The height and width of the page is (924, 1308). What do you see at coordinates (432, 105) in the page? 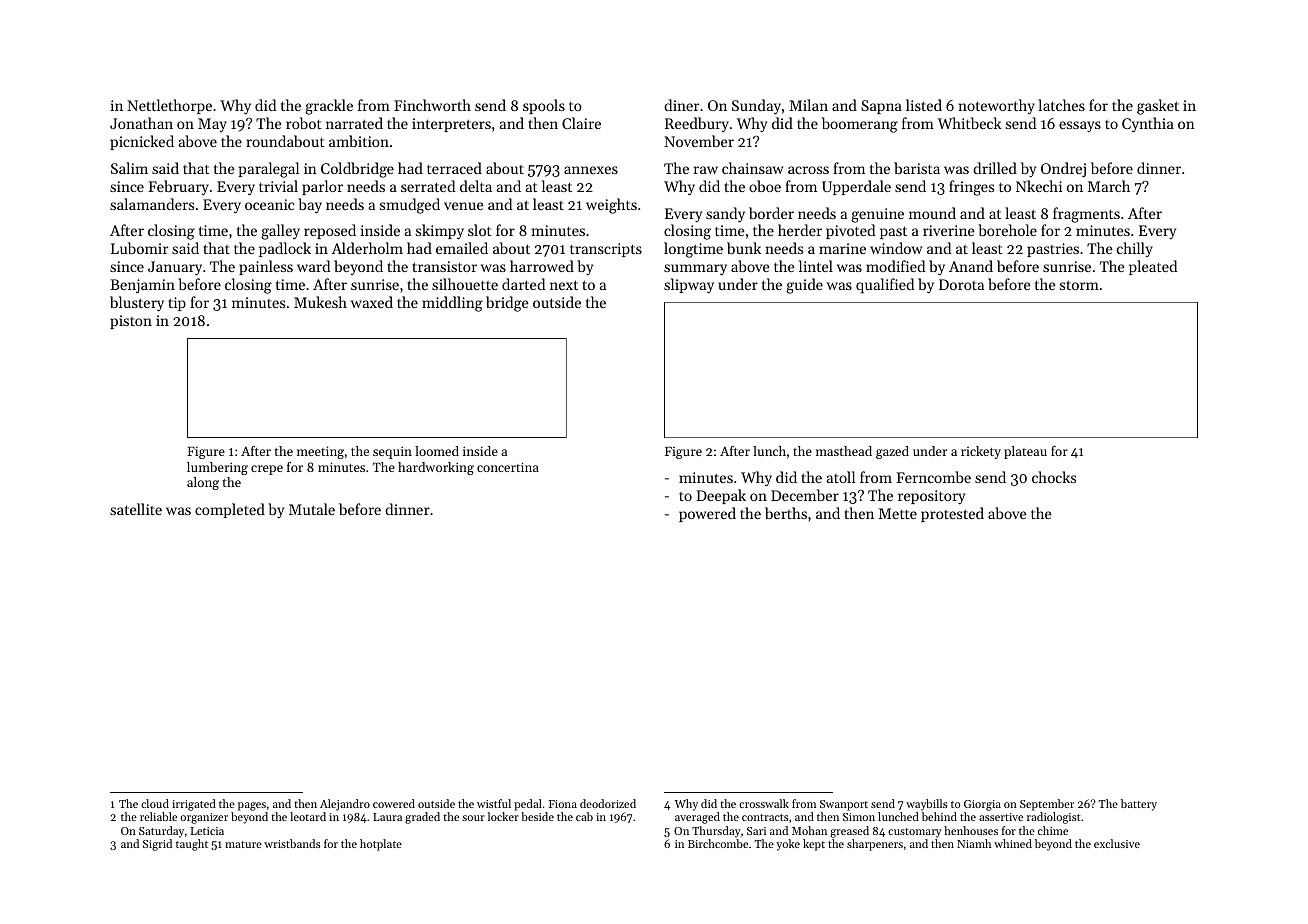
I see `Finchworth` at bounding box center [432, 105].
